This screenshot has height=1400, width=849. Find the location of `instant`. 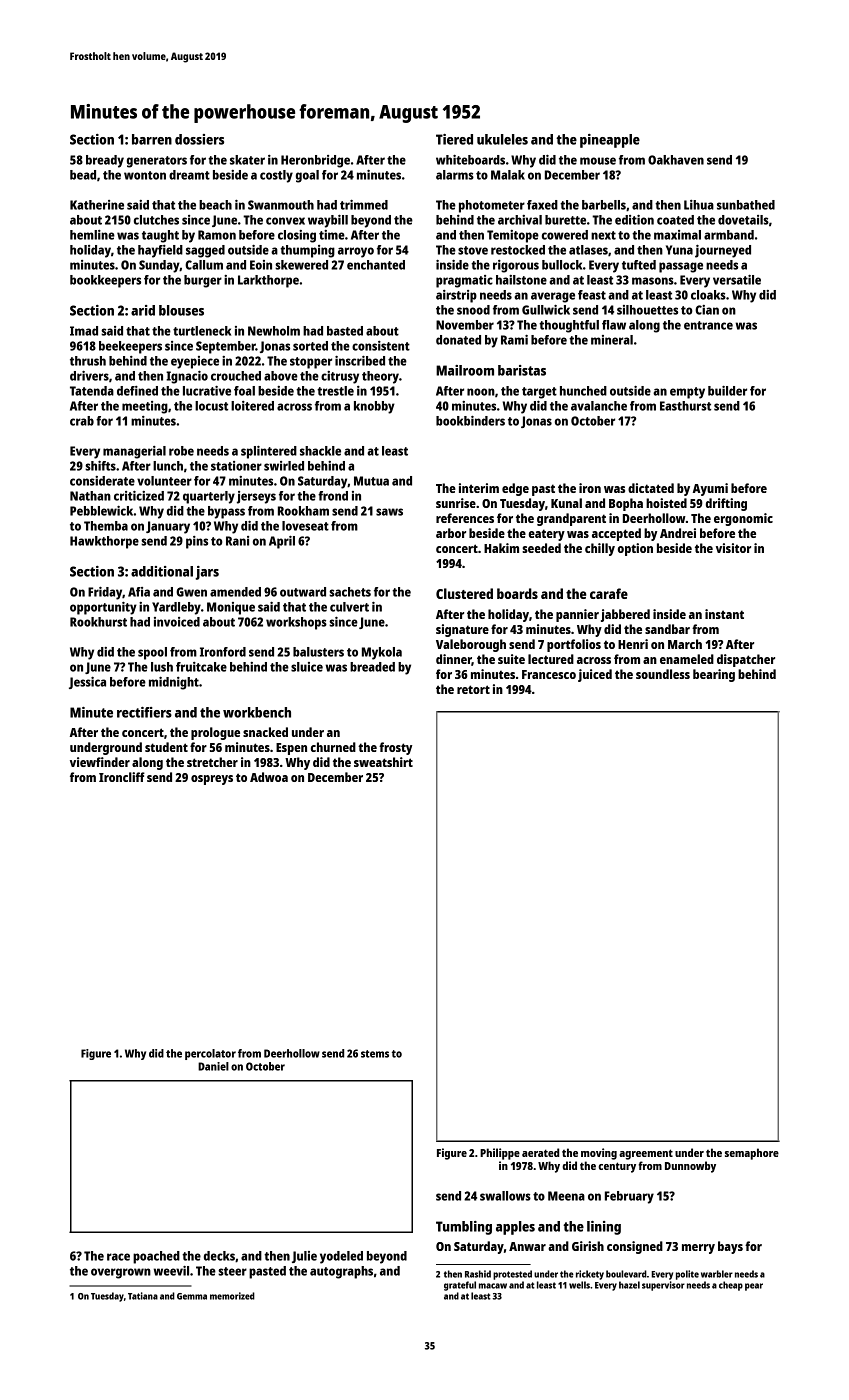

instant is located at coordinates (724, 614).
